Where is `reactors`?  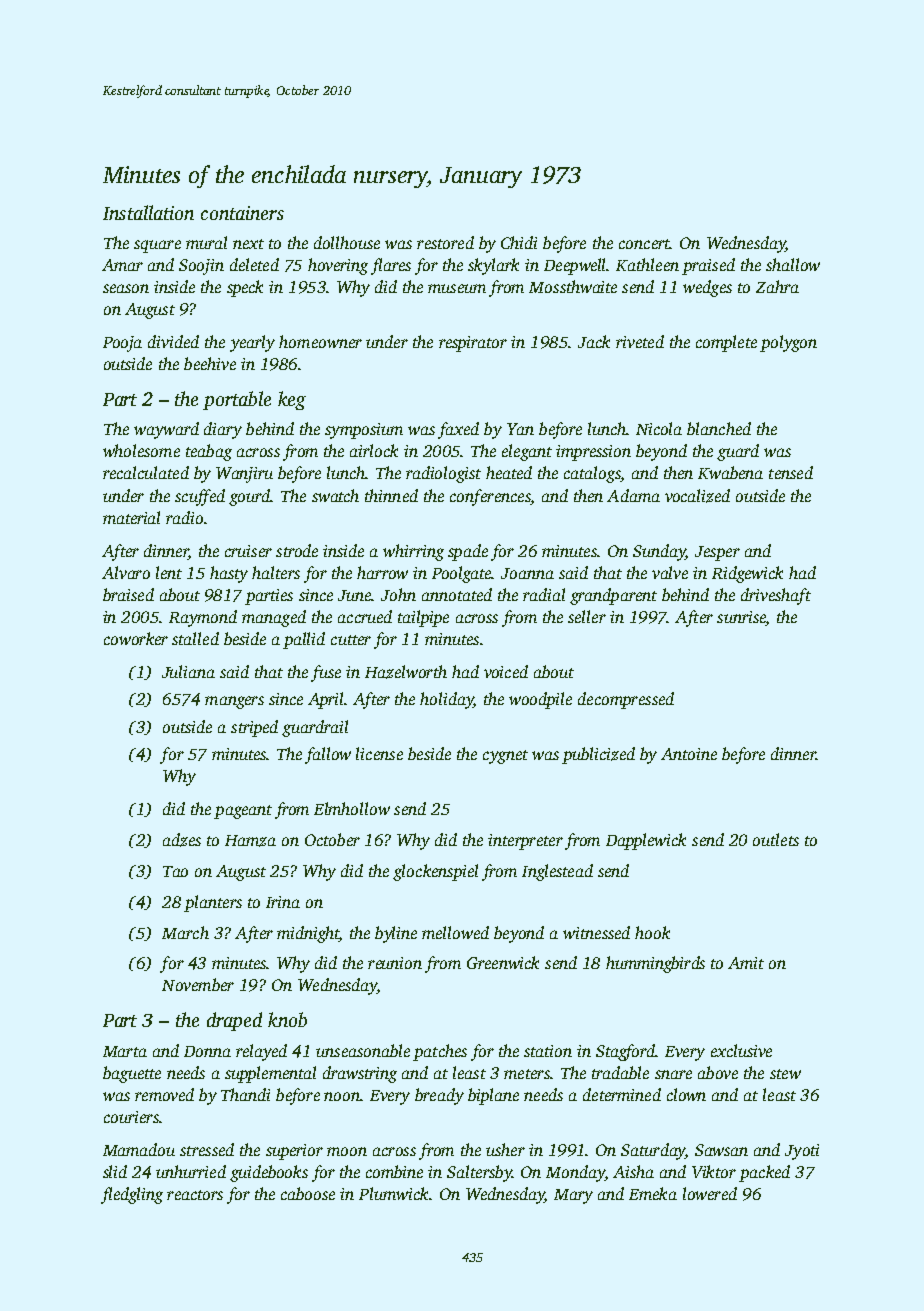 reactors is located at coordinates (195, 1195).
